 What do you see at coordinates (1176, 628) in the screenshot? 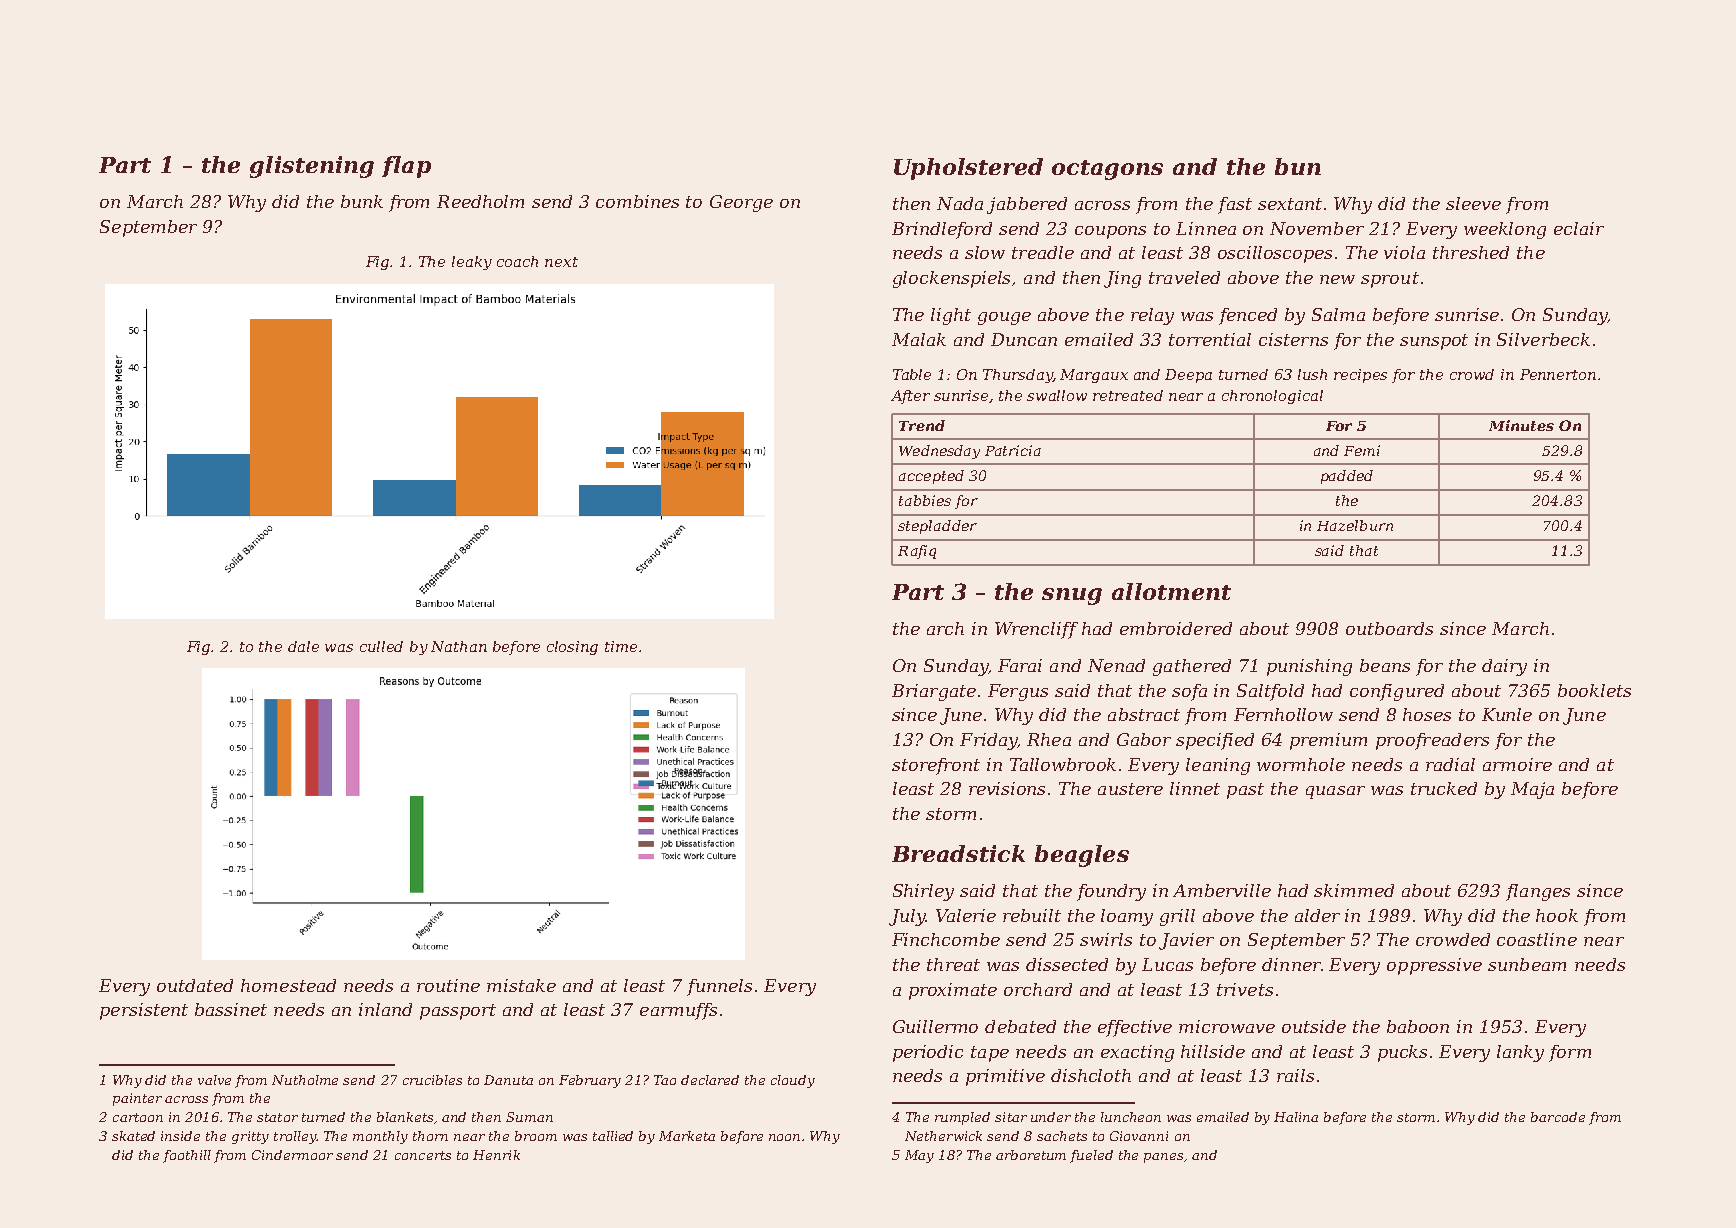
I see `embroidered` at bounding box center [1176, 628].
